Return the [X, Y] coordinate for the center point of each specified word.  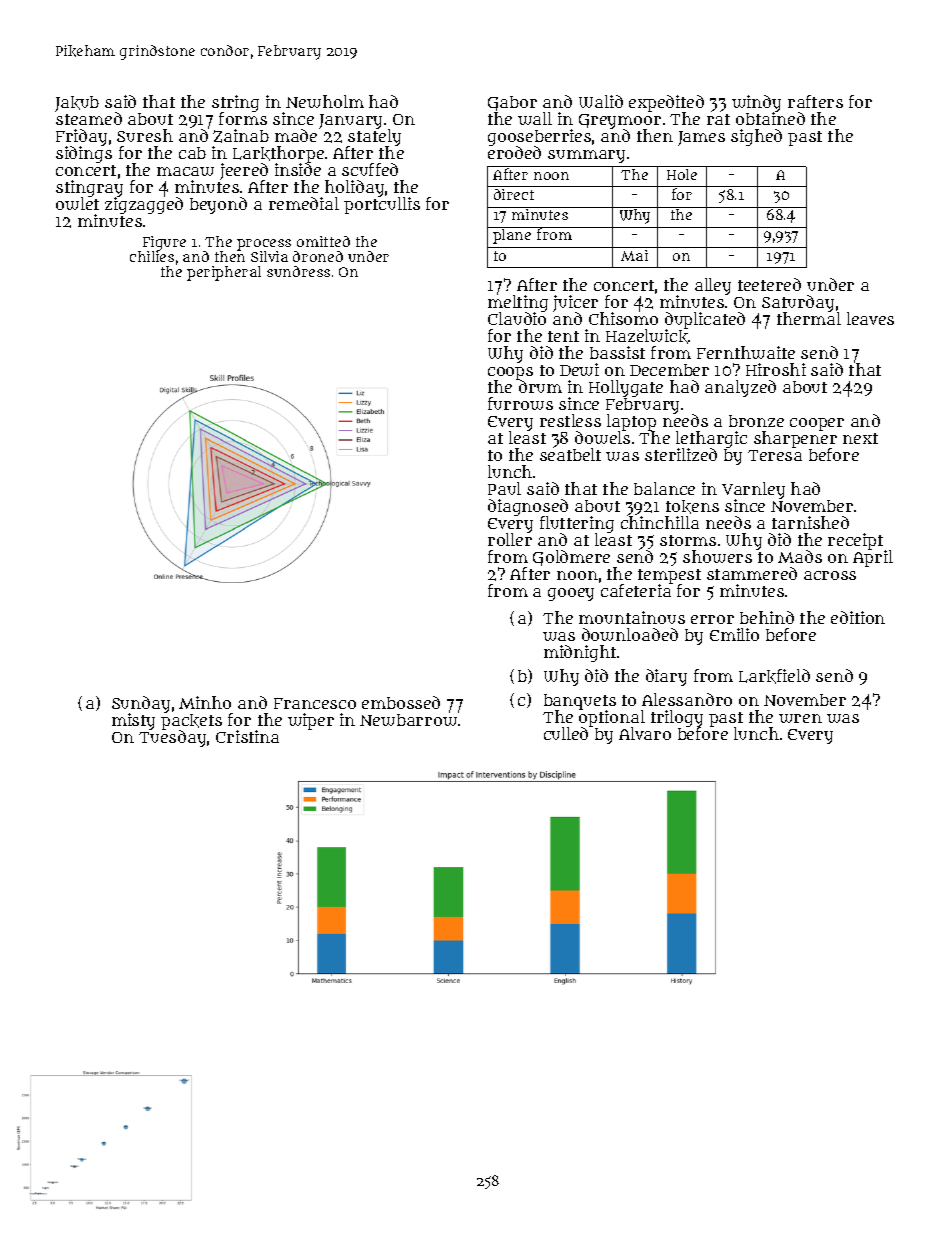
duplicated [705, 320]
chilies [152, 256]
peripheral [224, 273]
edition [858, 617]
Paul [504, 488]
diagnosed [528, 507]
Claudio [517, 318]
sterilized [681, 454]
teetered [769, 284]
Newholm [325, 101]
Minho [205, 702]
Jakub [77, 104]
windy [756, 103]
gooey [571, 594]
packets [191, 722]
